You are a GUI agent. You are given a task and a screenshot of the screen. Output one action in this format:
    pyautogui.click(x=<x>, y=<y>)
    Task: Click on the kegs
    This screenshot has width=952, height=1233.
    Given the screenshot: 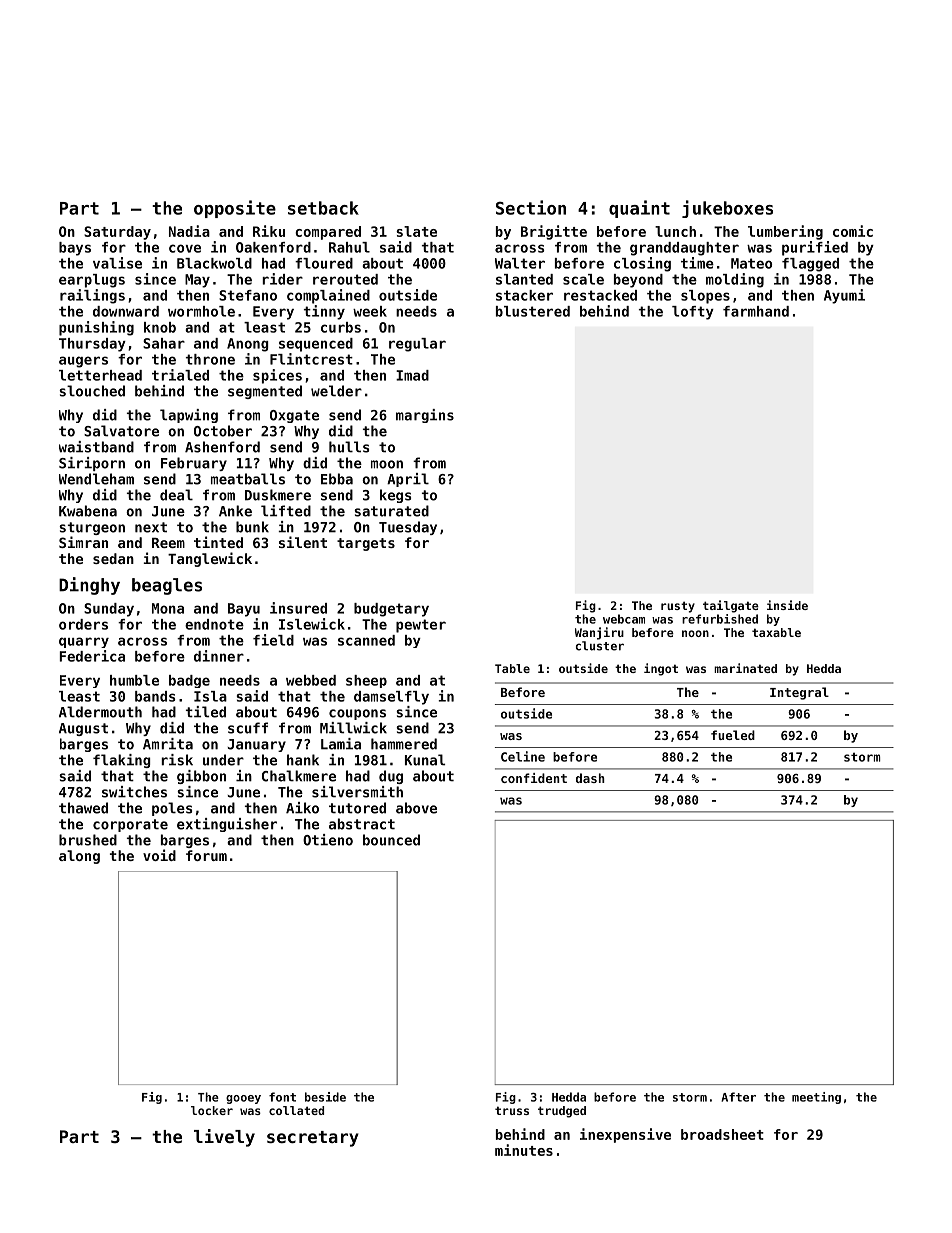 What is the action you would take?
    pyautogui.click(x=395, y=496)
